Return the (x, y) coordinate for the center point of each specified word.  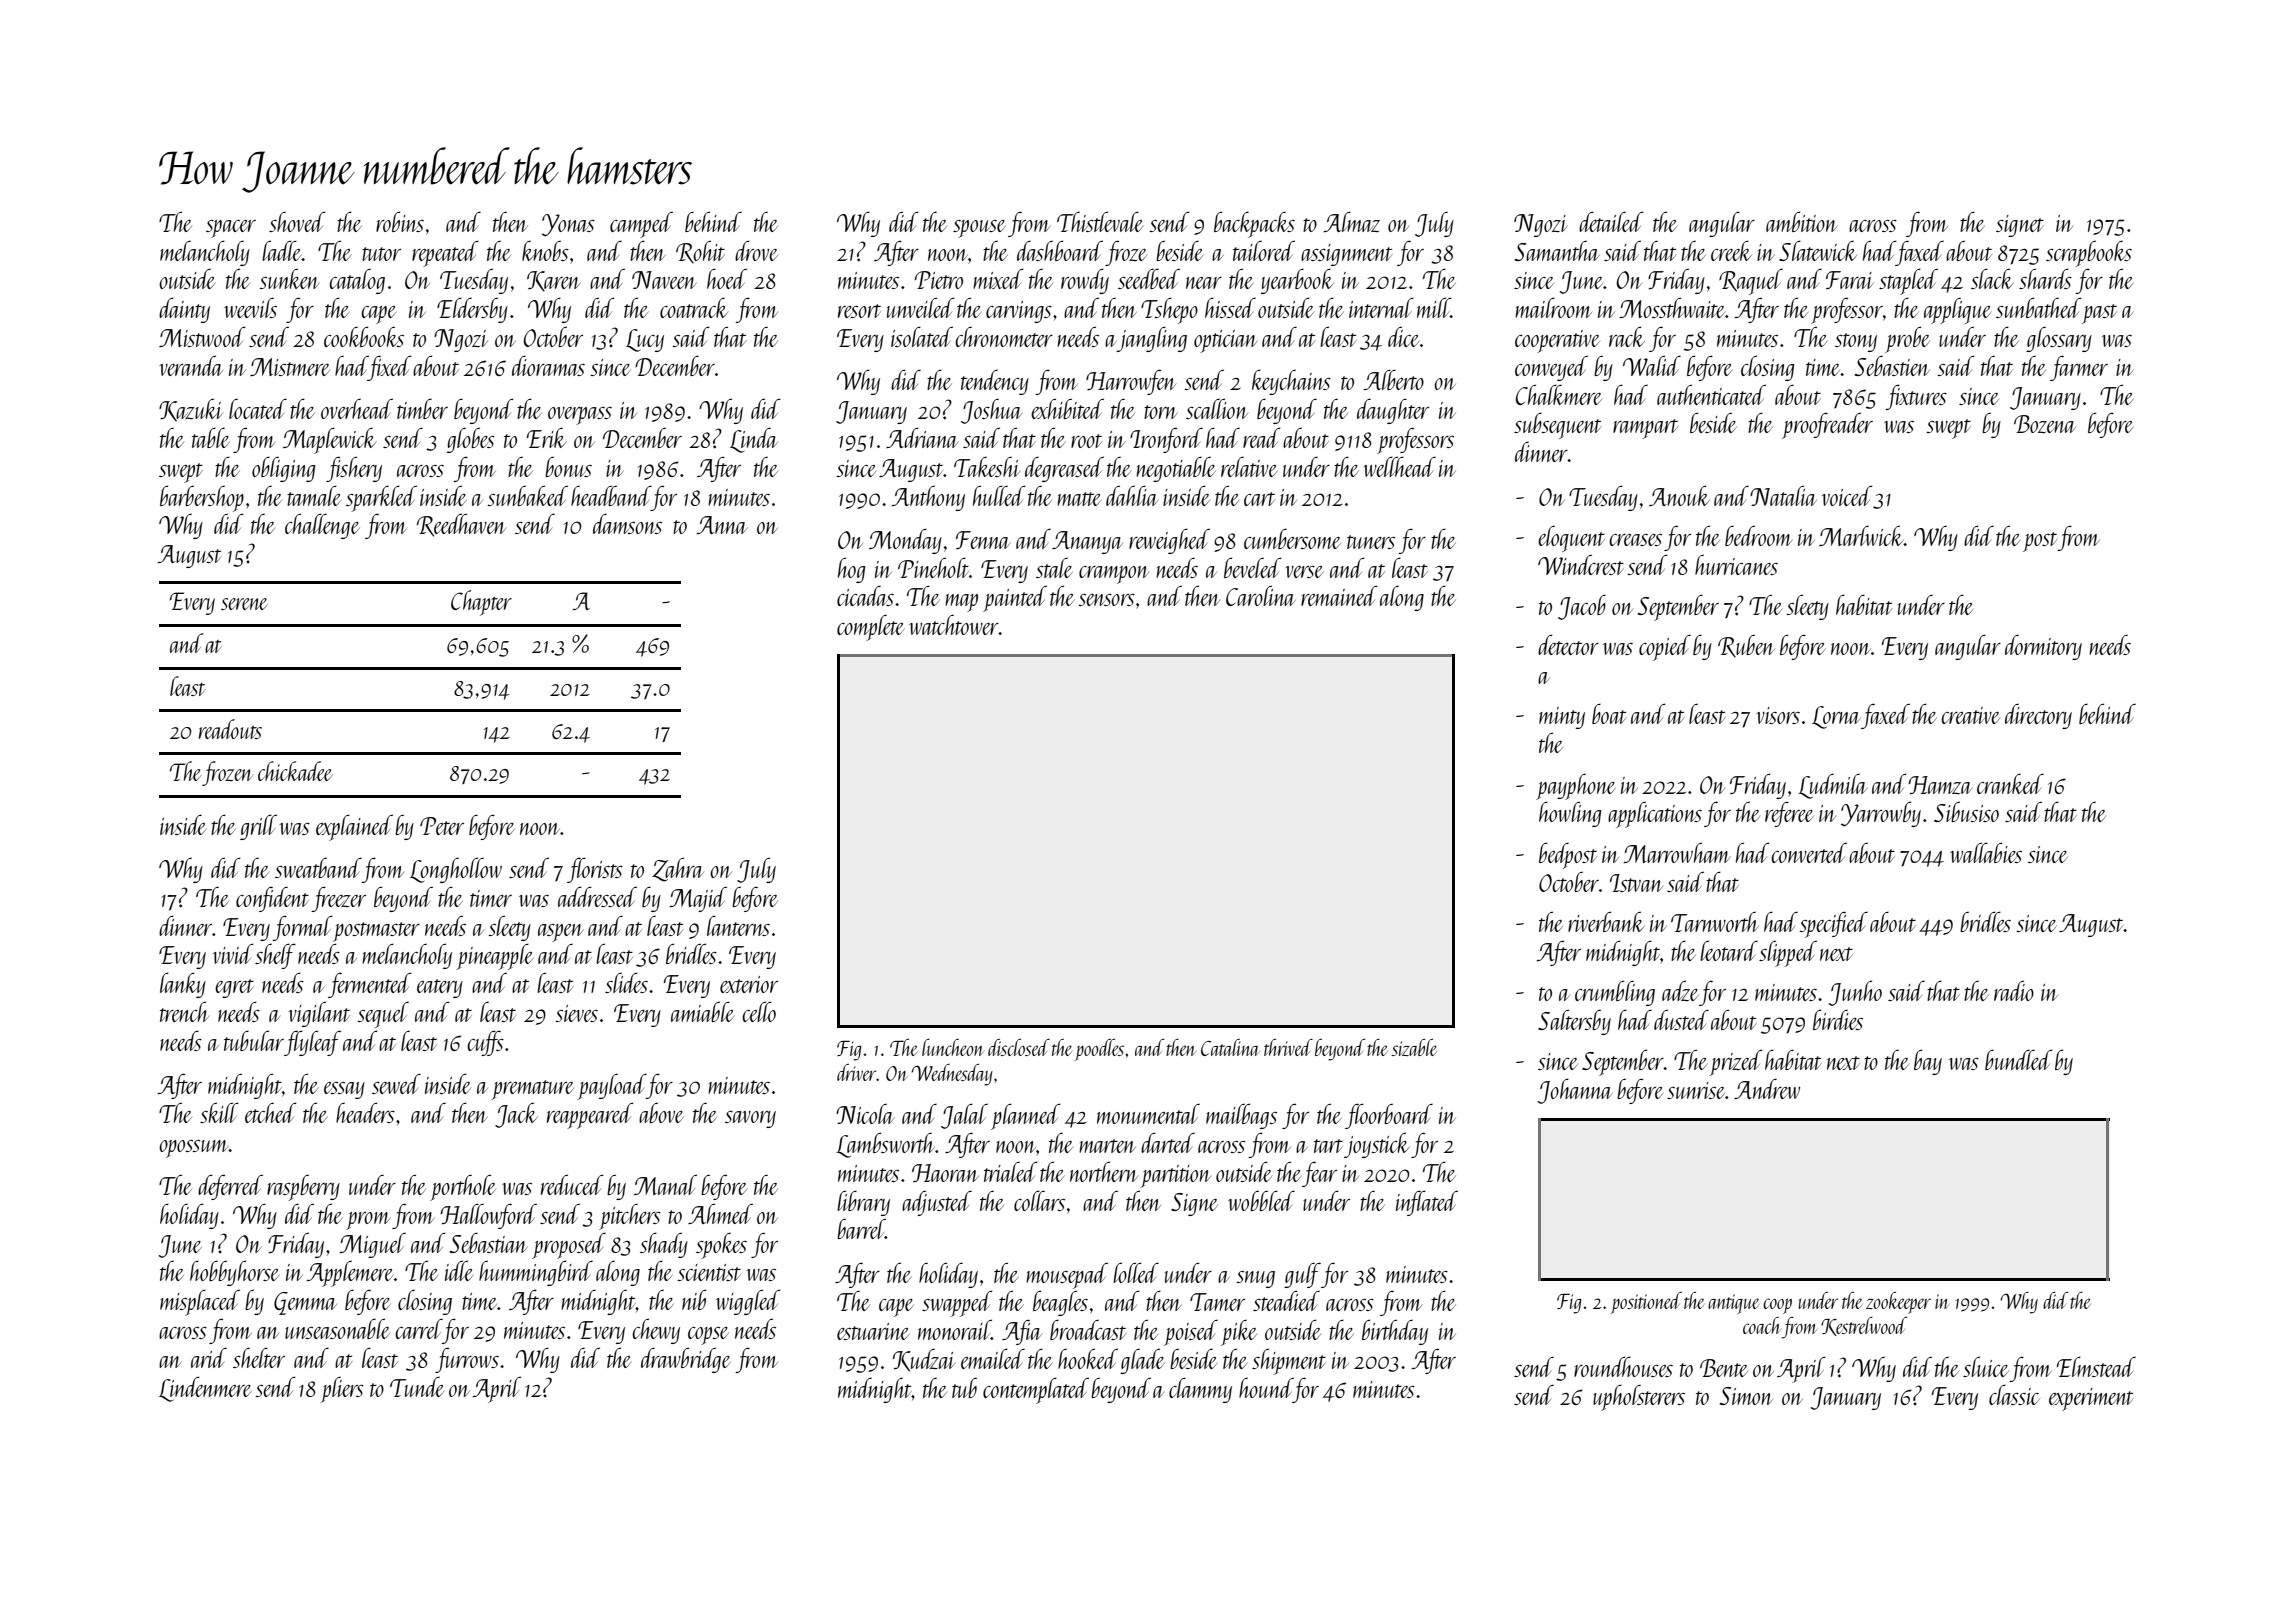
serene (244, 604)
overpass (580, 416)
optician (1226, 341)
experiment (2091, 1399)
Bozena (2045, 424)
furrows (467, 1360)
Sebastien (1892, 365)
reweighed (1169, 541)
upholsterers (1639, 1397)
